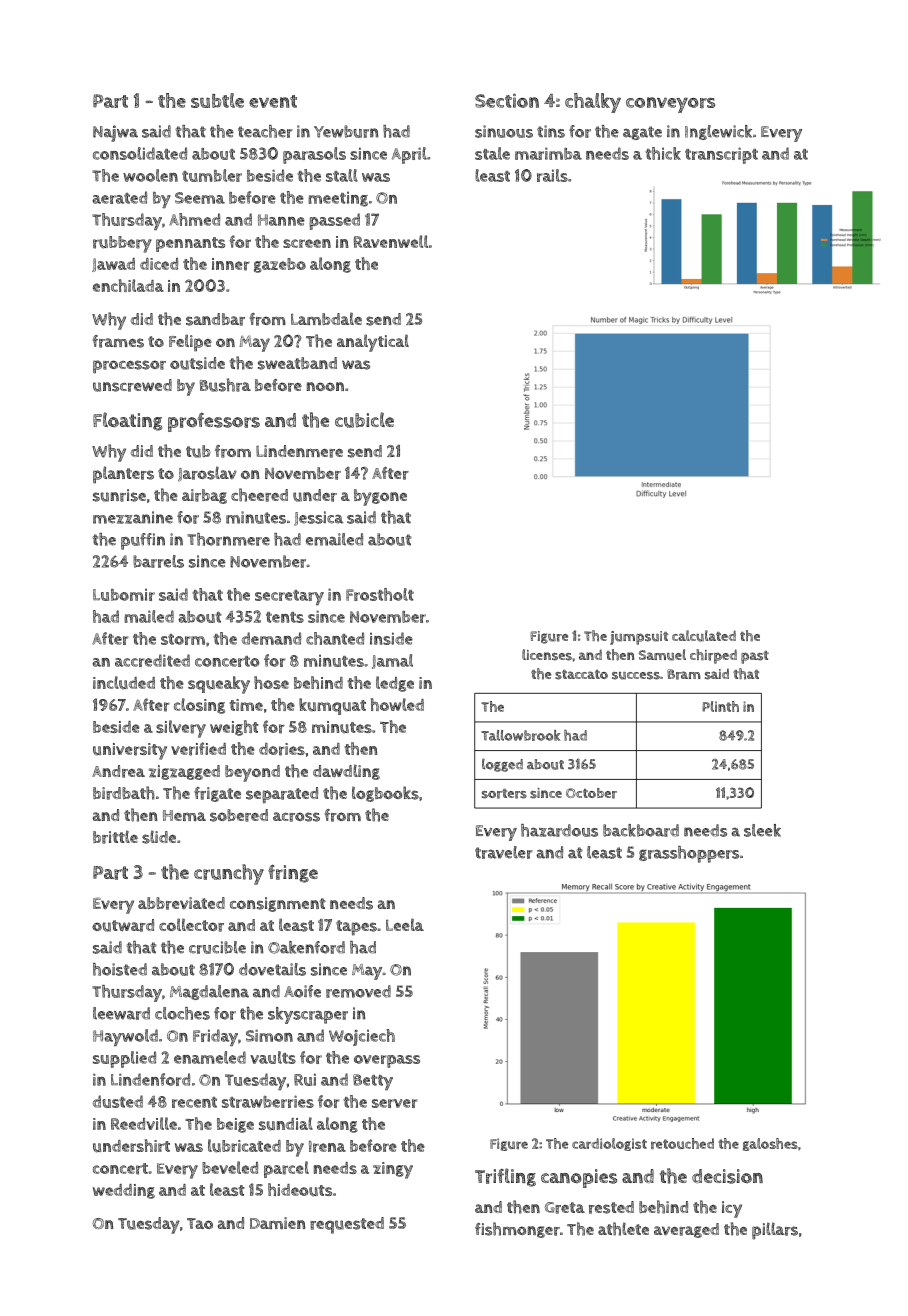  What do you see at coordinates (520, 735) in the screenshot?
I see `Tallowbrook` at bounding box center [520, 735].
